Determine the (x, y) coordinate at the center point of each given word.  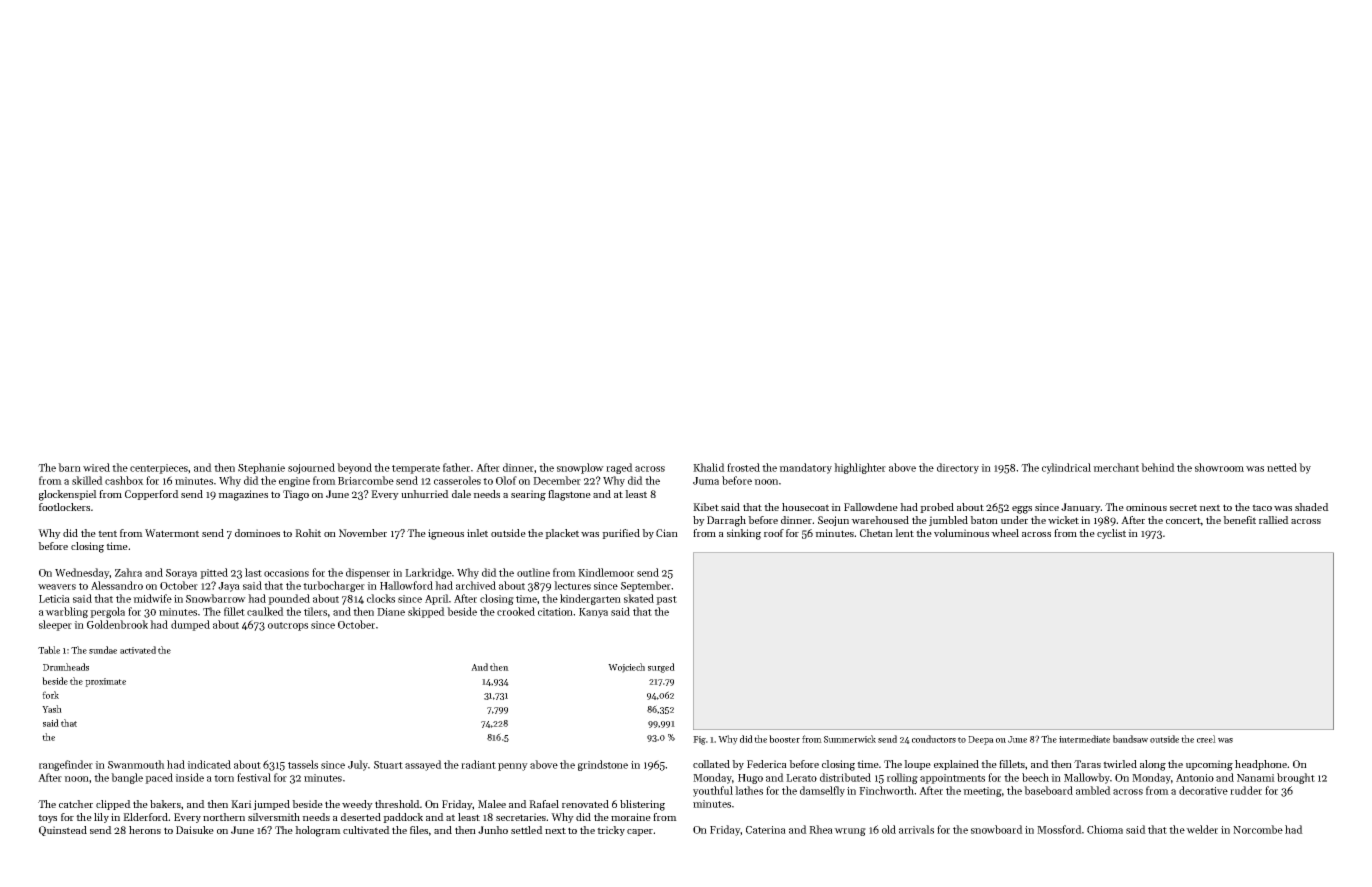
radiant (478, 764)
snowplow (580, 468)
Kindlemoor (606, 572)
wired (96, 467)
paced (159, 778)
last (253, 572)
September (646, 586)
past (666, 600)
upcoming (1209, 765)
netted (1282, 467)
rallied (1274, 520)
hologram (318, 831)
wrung (850, 832)
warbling (66, 612)
